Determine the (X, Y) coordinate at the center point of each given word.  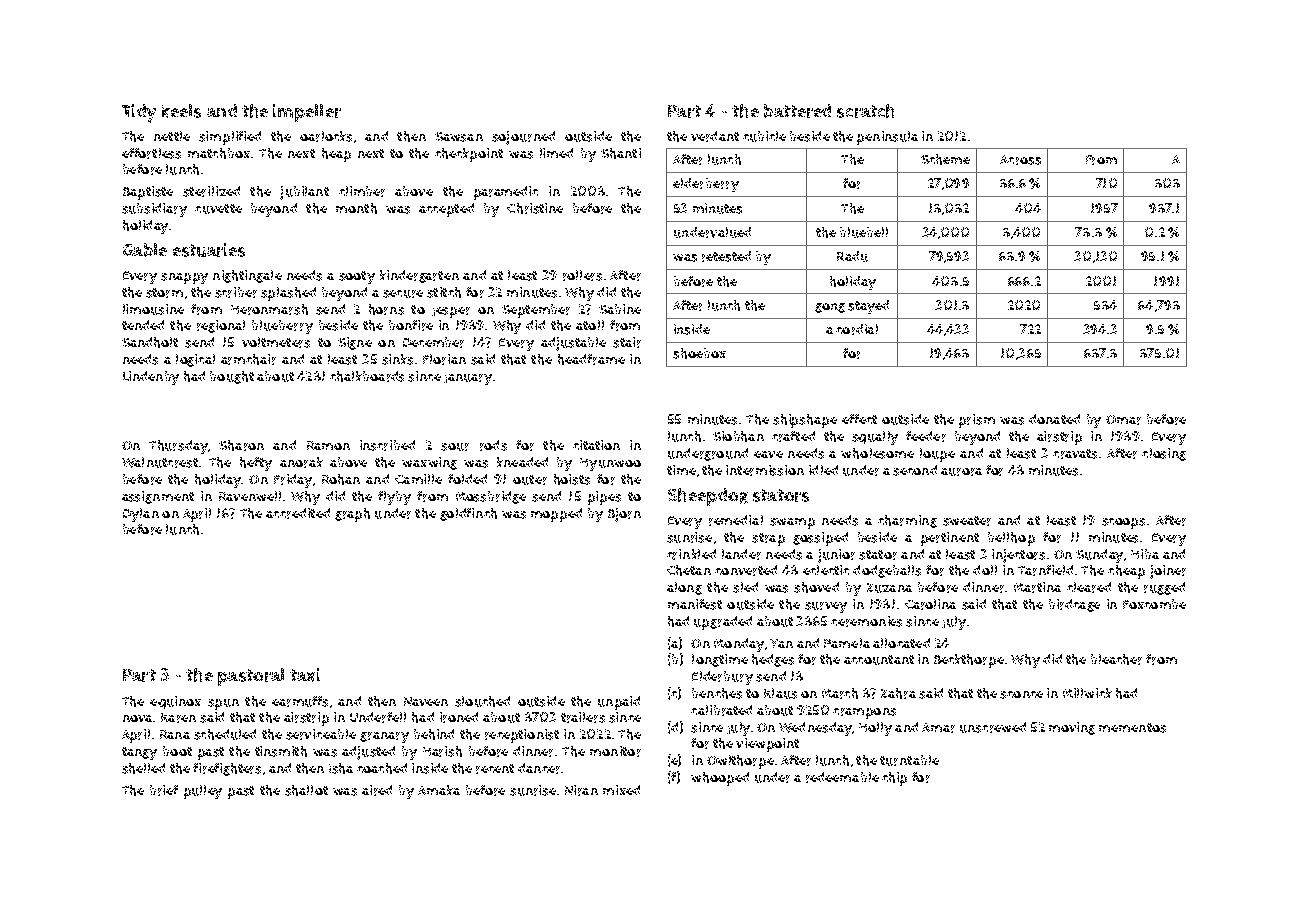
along (684, 588)
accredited (298, 513)
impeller (307, 113)
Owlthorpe (740, 762)
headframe (591, 359)
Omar (1123, 420)
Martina (1037, 587)
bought (232, 377)
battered (797, 111)
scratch (865, 111)
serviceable (321, 734)
